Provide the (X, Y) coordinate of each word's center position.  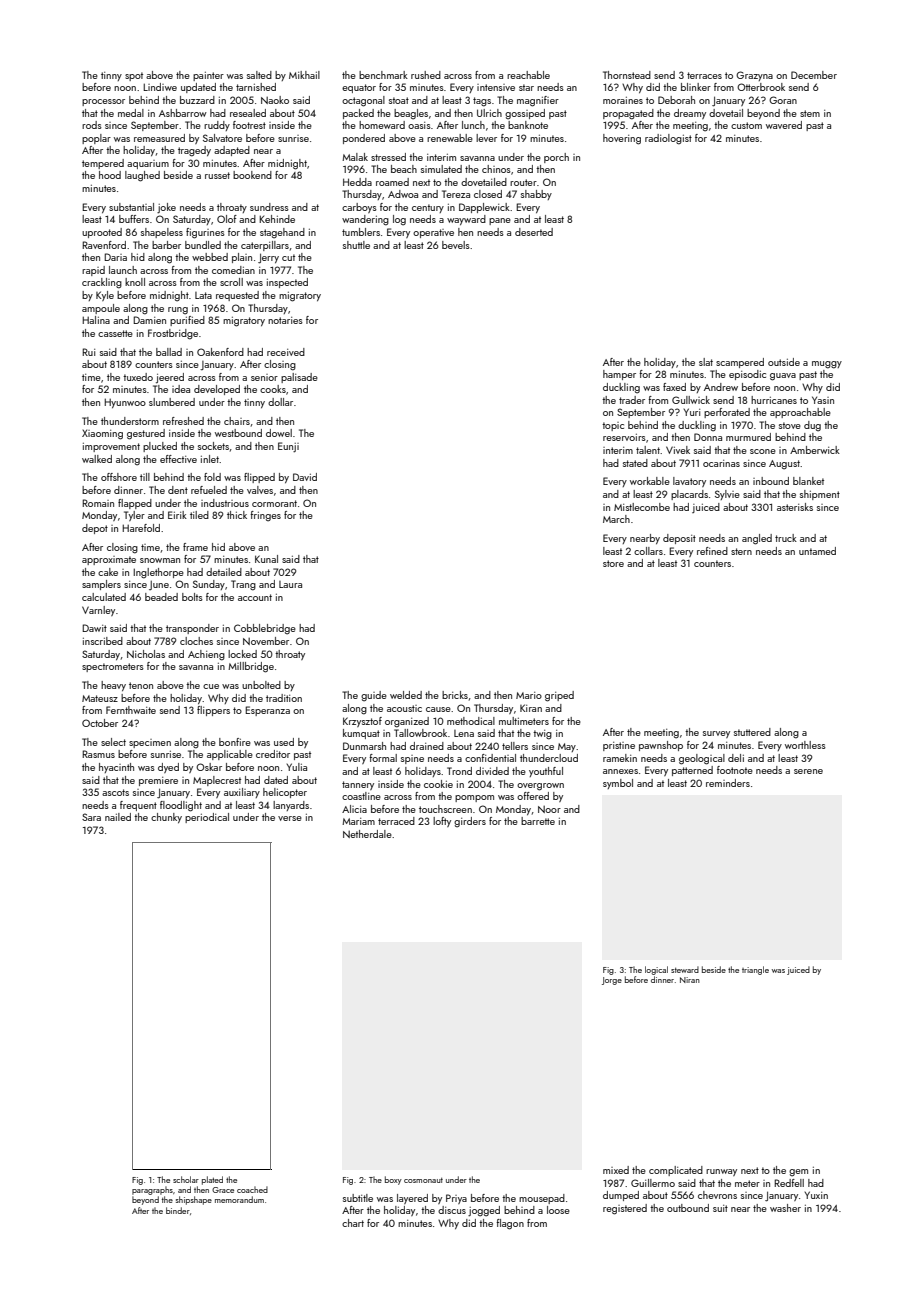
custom (746, 125)
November (266, 641)
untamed (817, 551)
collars (648, 551)
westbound (238, 433)
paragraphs (152, 1190)
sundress (269, 207)
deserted (534, 232)
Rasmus (98, 754)
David (305, 477)
